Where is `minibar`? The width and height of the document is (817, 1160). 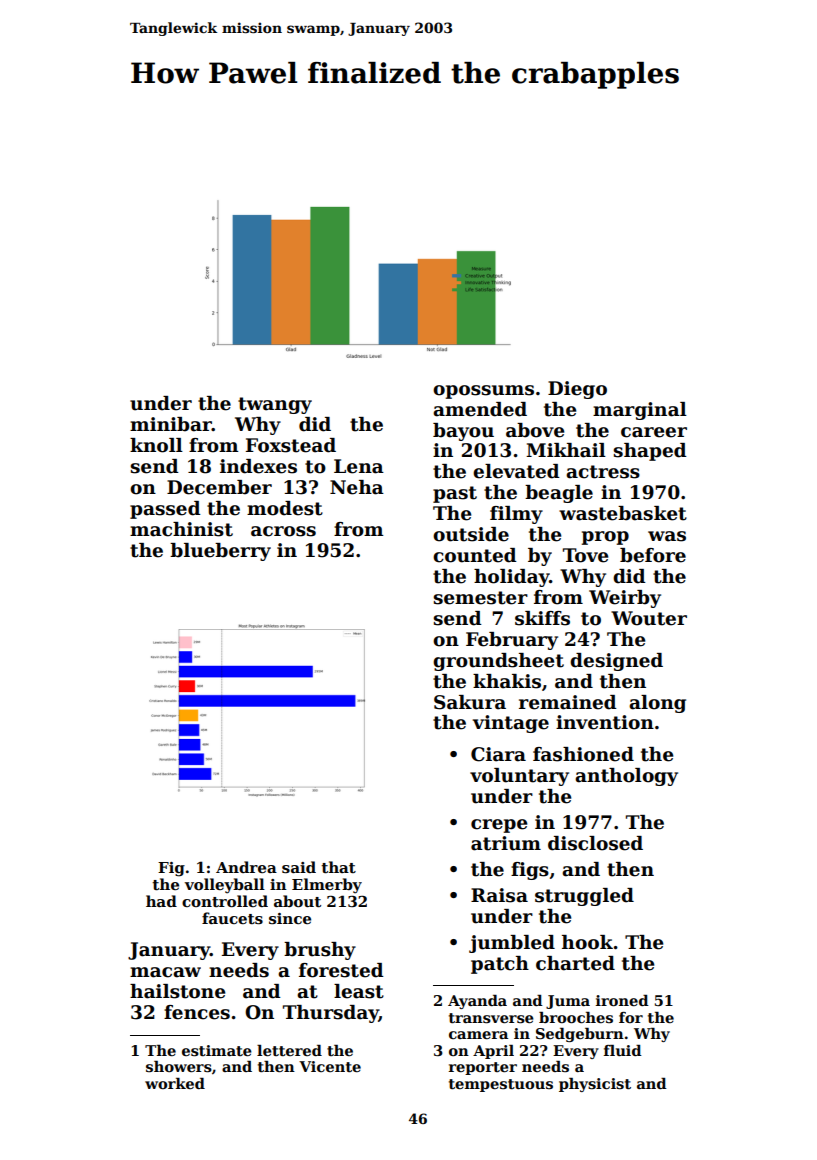
minibar is located at coordinates (171, 424).
